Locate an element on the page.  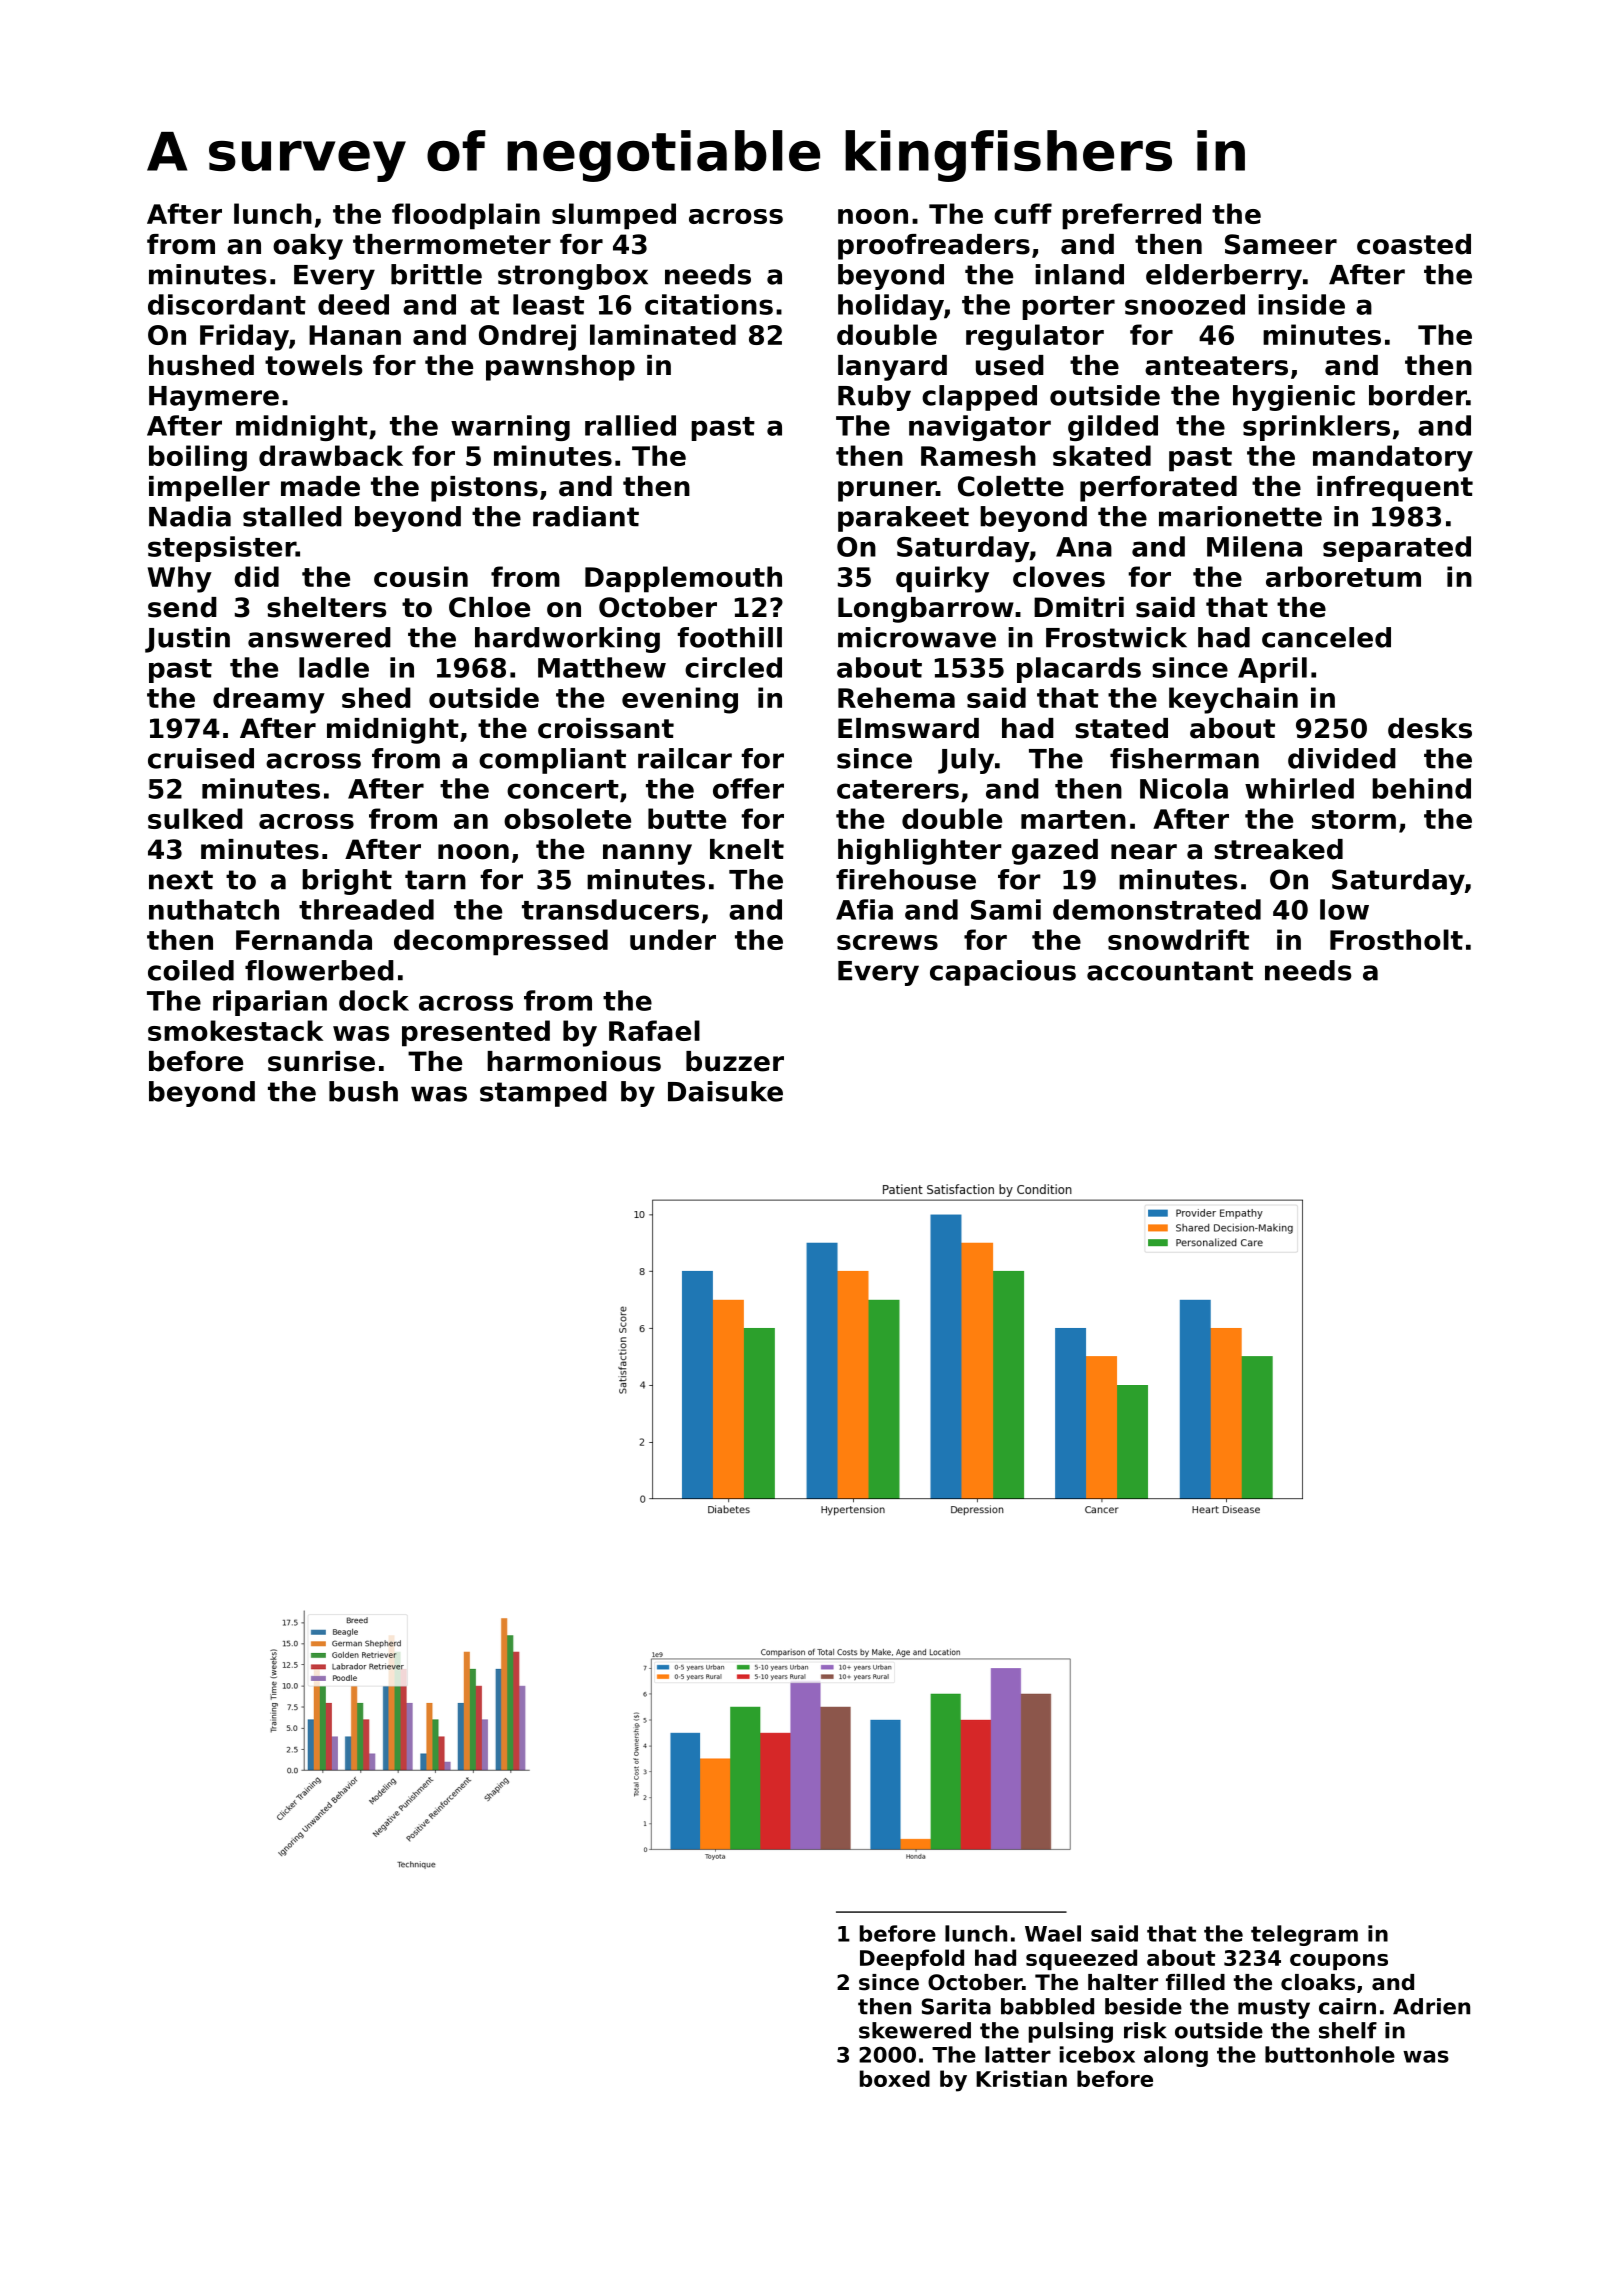
Rehema is located at coordinates (896, 697).
